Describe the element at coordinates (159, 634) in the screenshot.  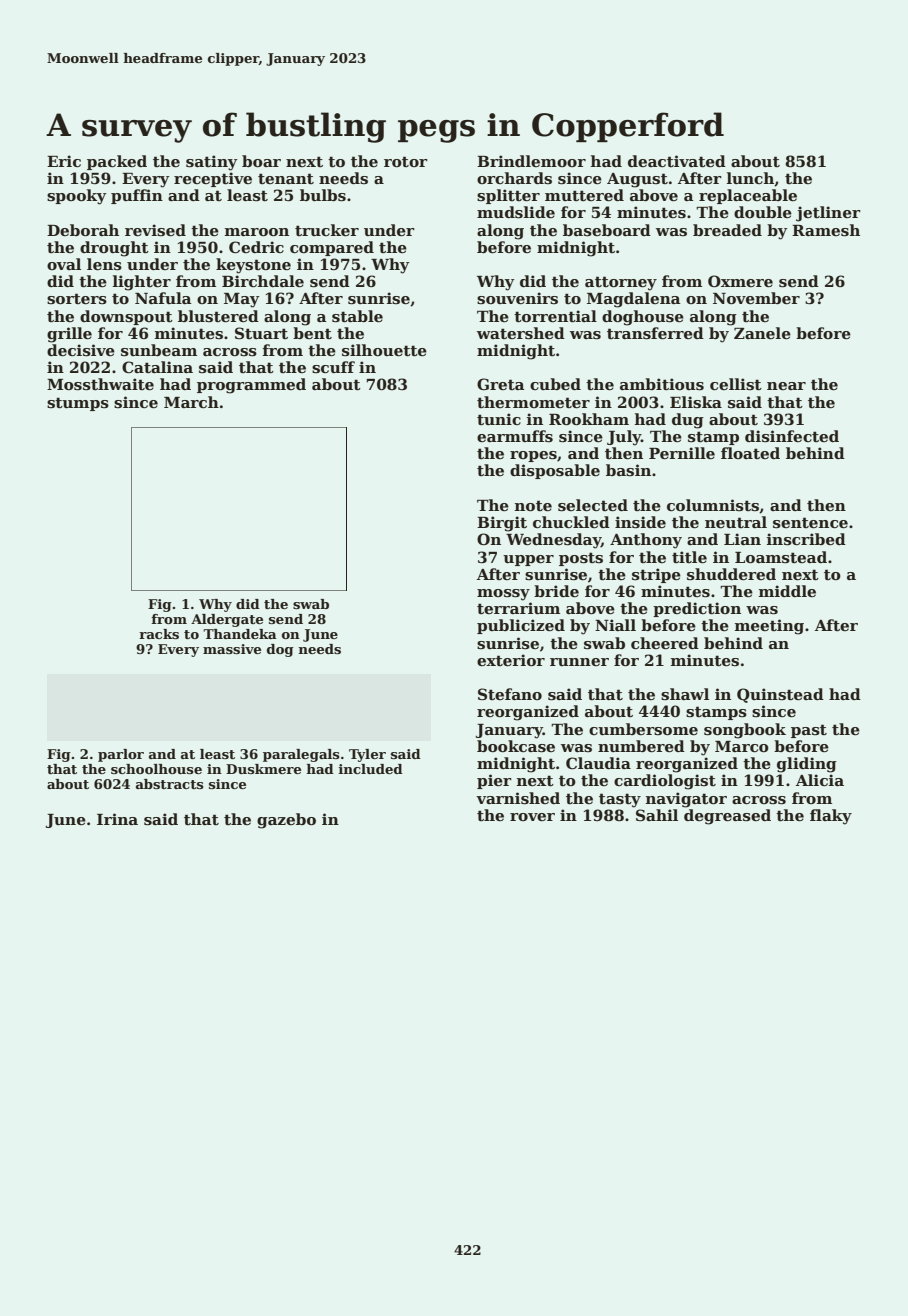
I see `racks` at that location.
